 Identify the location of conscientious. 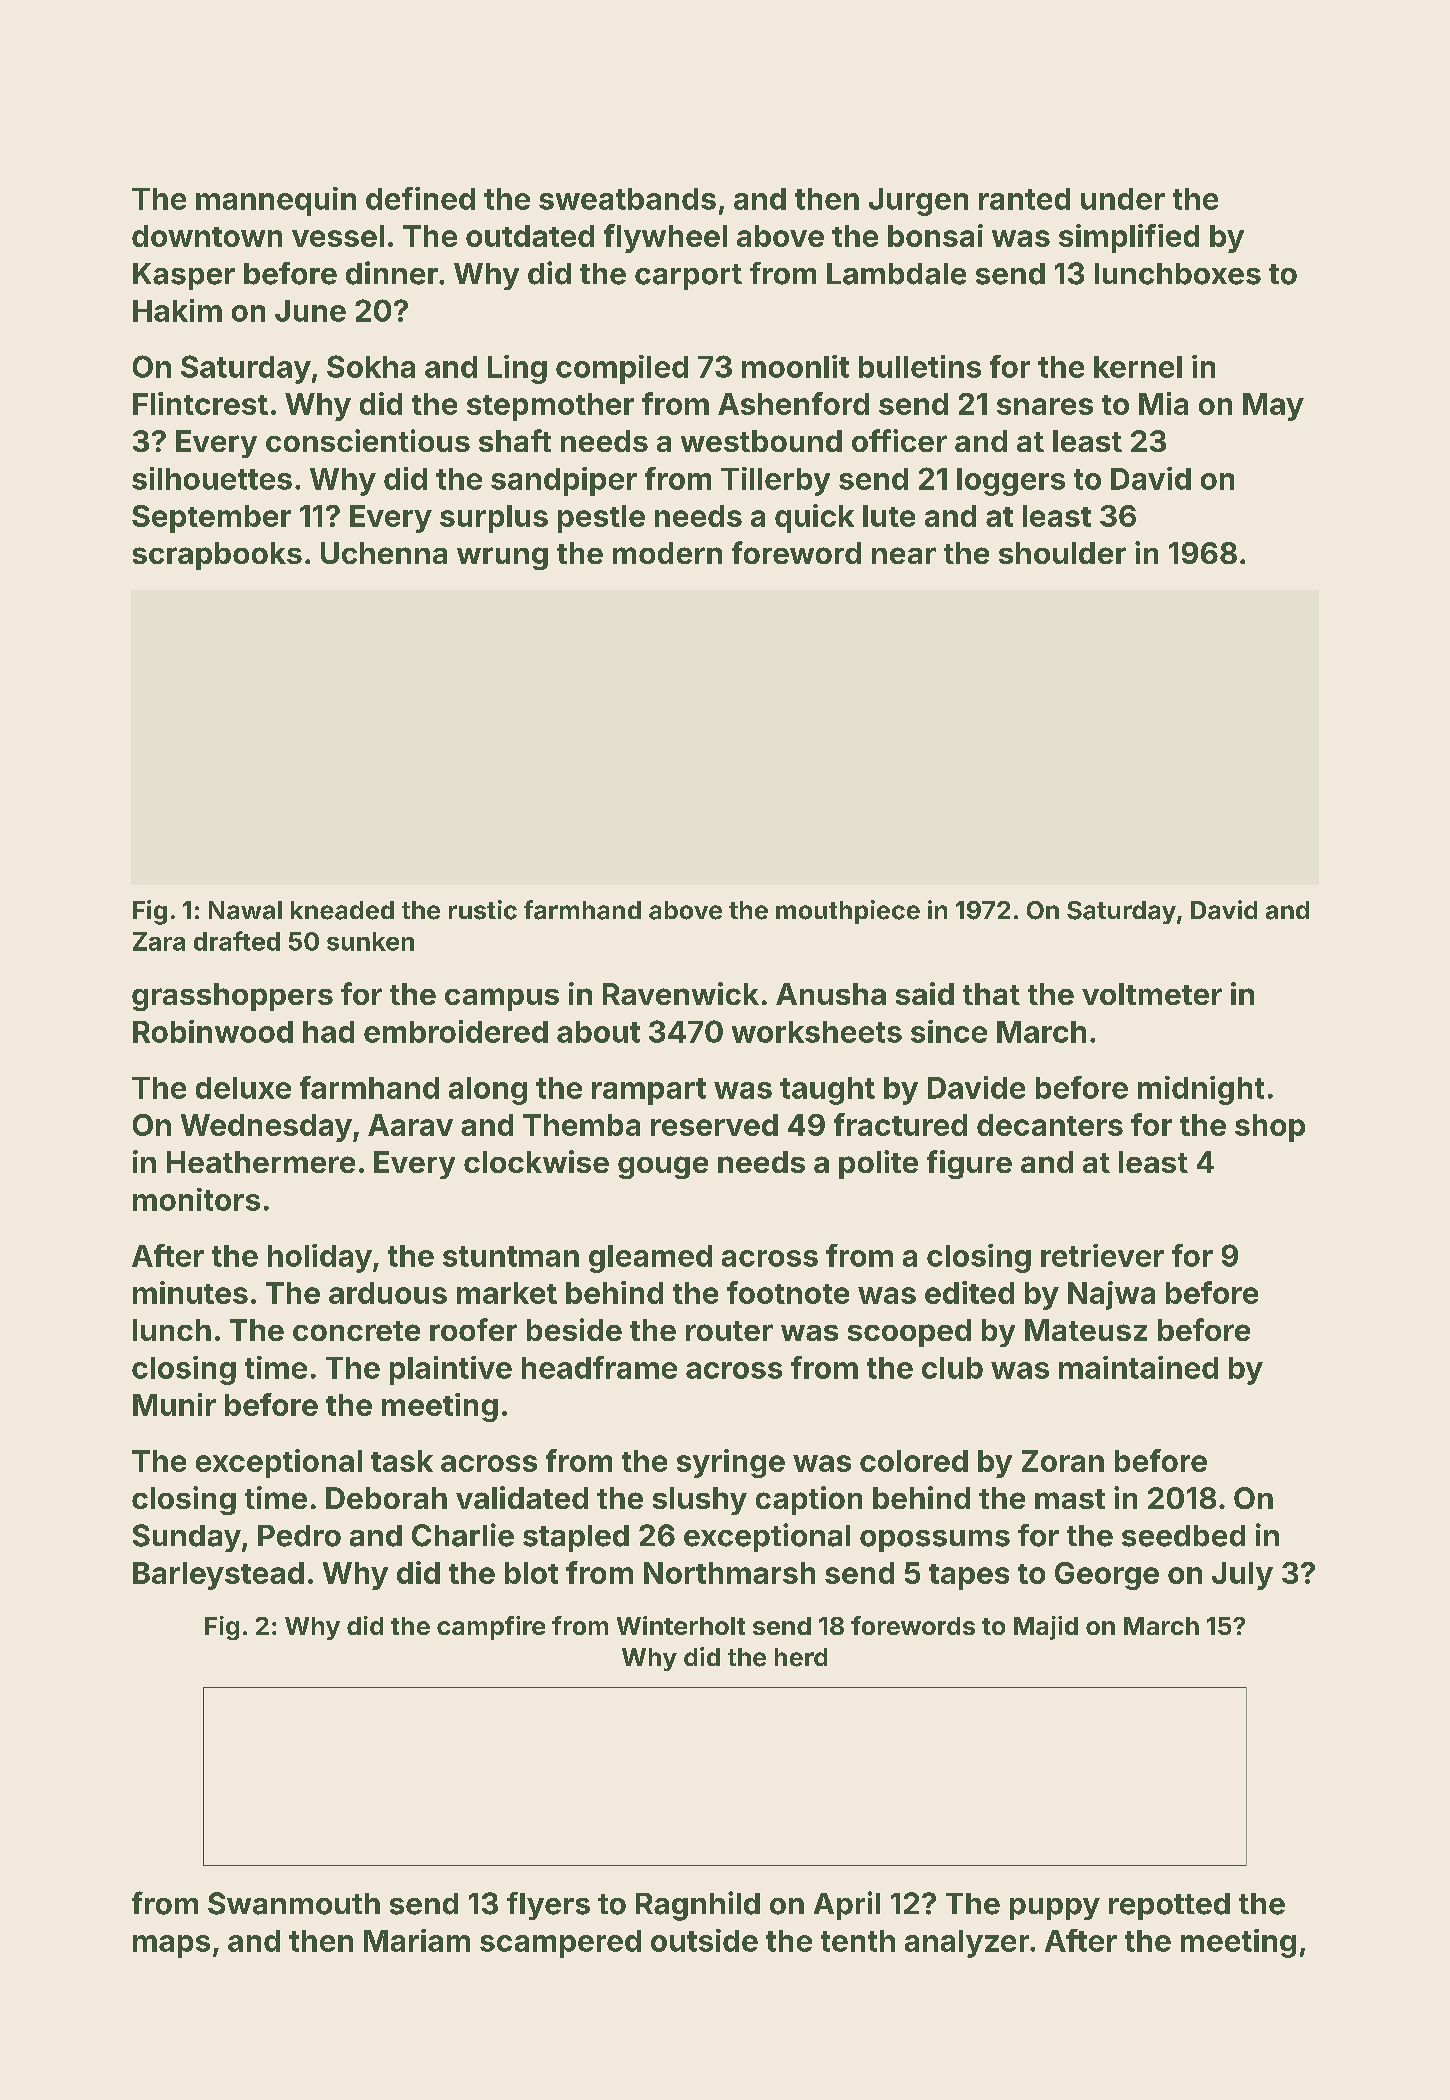
(368, 440).
